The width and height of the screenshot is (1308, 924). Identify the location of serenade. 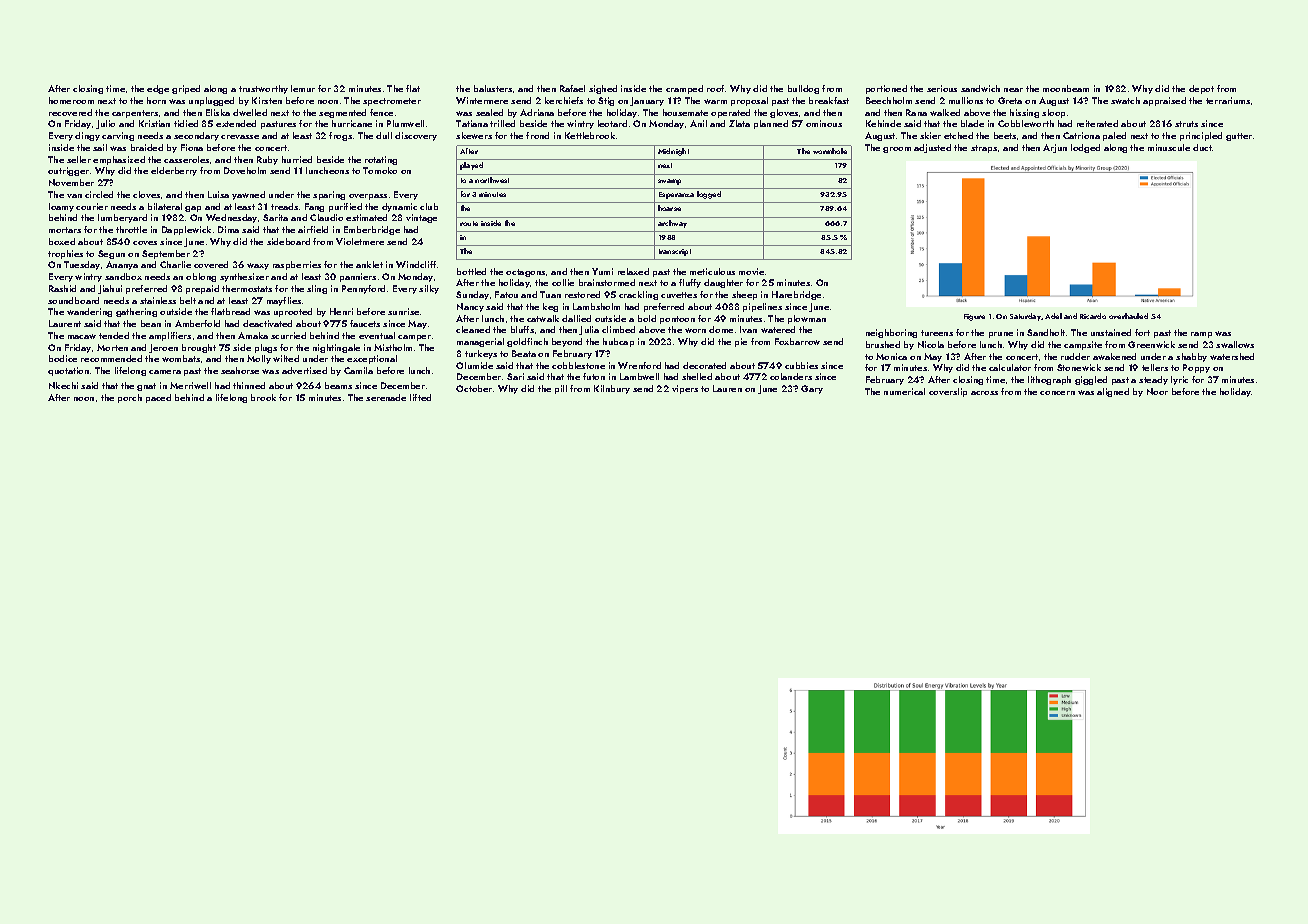
(386, 397).
